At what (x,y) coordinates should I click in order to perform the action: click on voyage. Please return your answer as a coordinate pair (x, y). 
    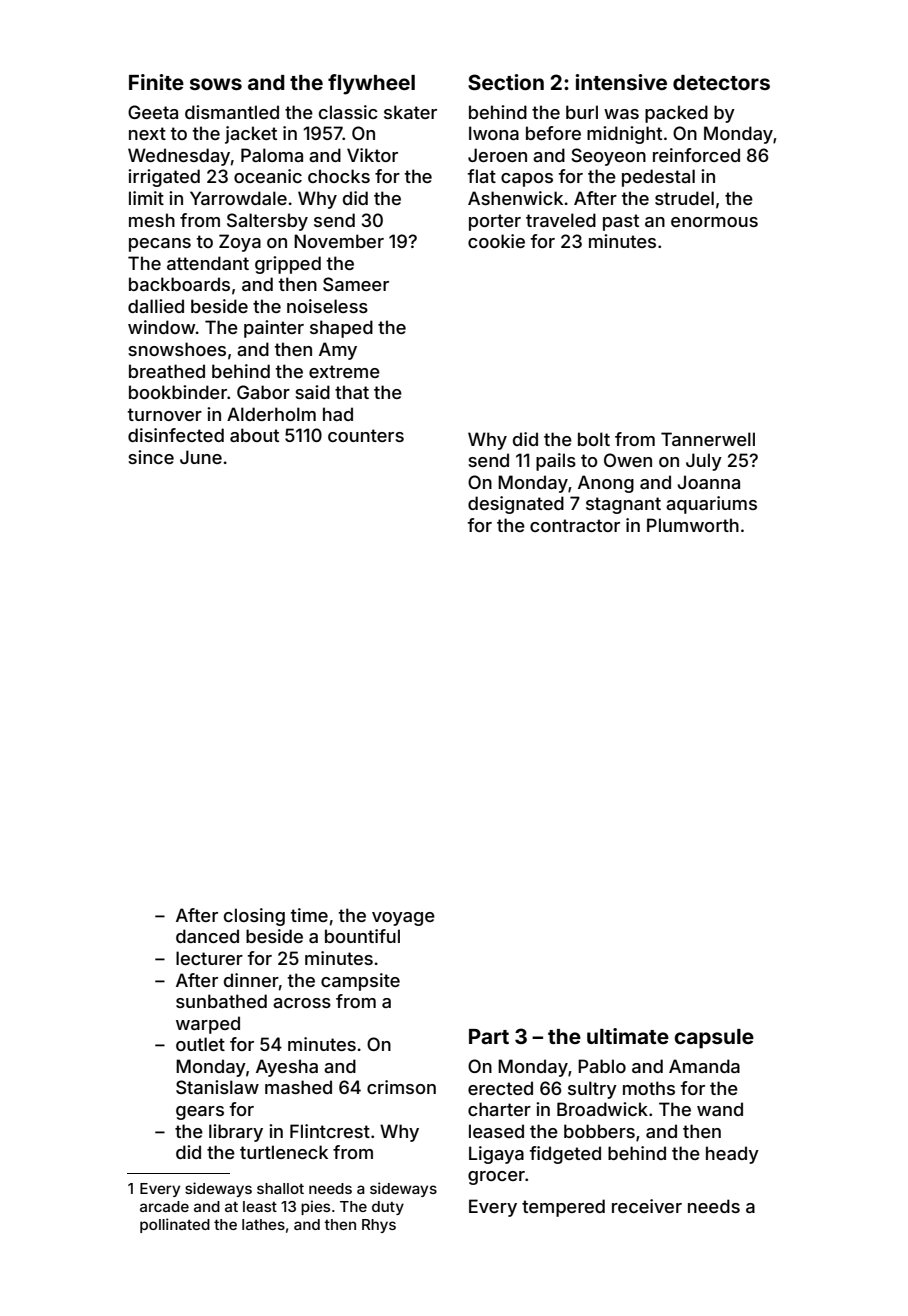
    Looking at the image, I should click on (403, 919).
